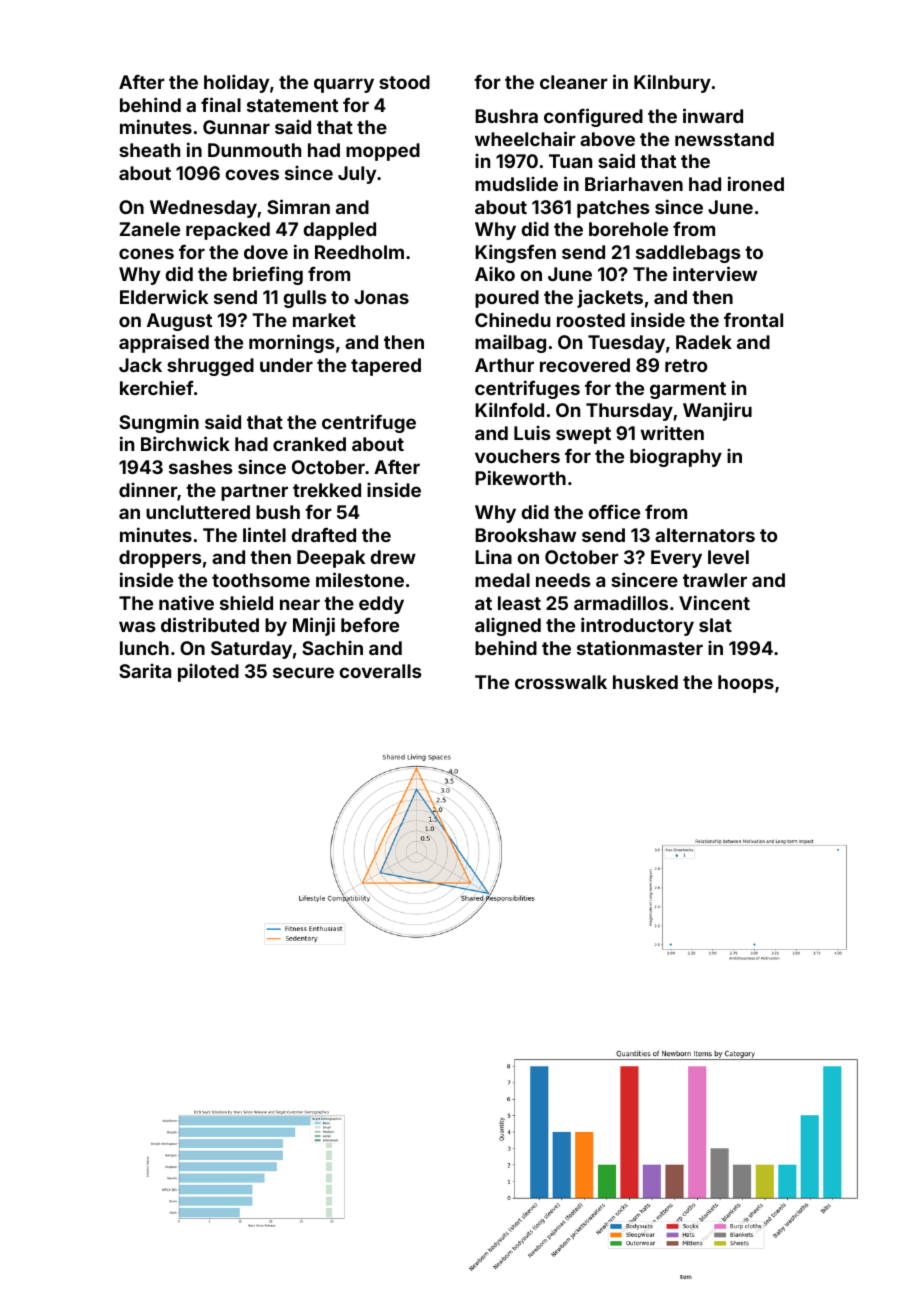  What do you see at coordinates (672, 83) in the page?
I see `Kilnbury` at bounding box center [672, 83].
